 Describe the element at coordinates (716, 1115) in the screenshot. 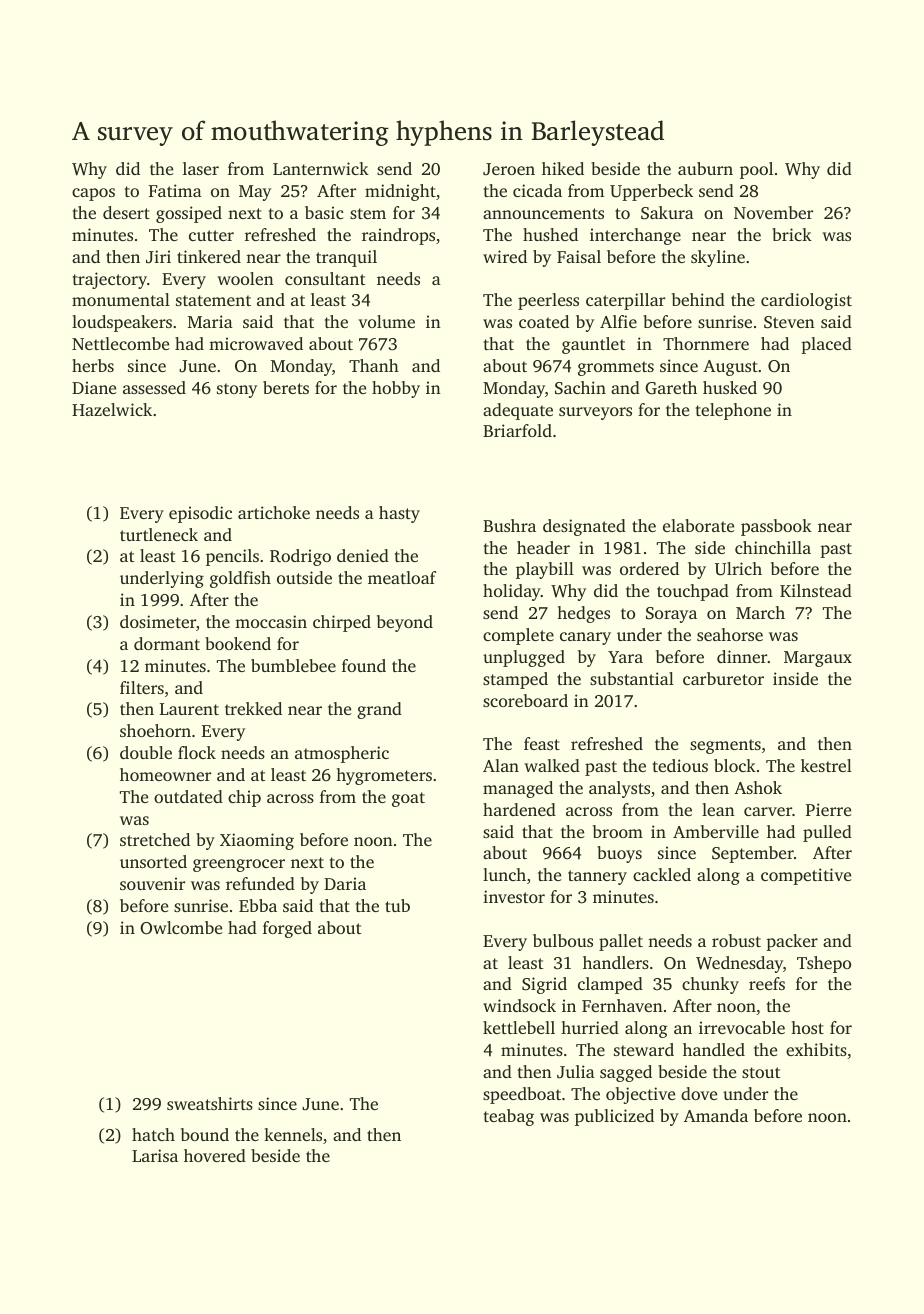

I see `Amanda` at that location.
